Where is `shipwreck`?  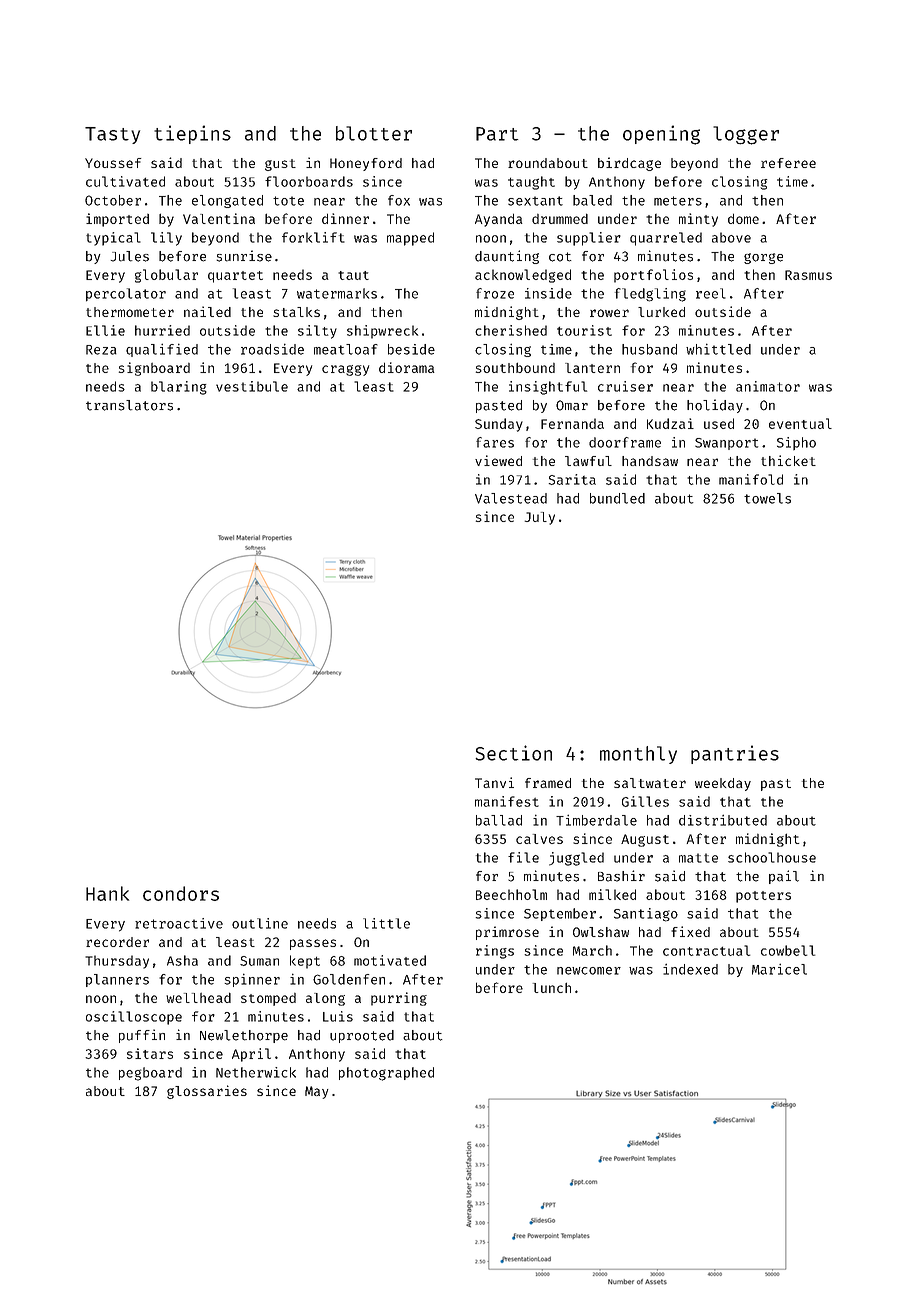
shipwreck is located at coordinates (382, 332).
